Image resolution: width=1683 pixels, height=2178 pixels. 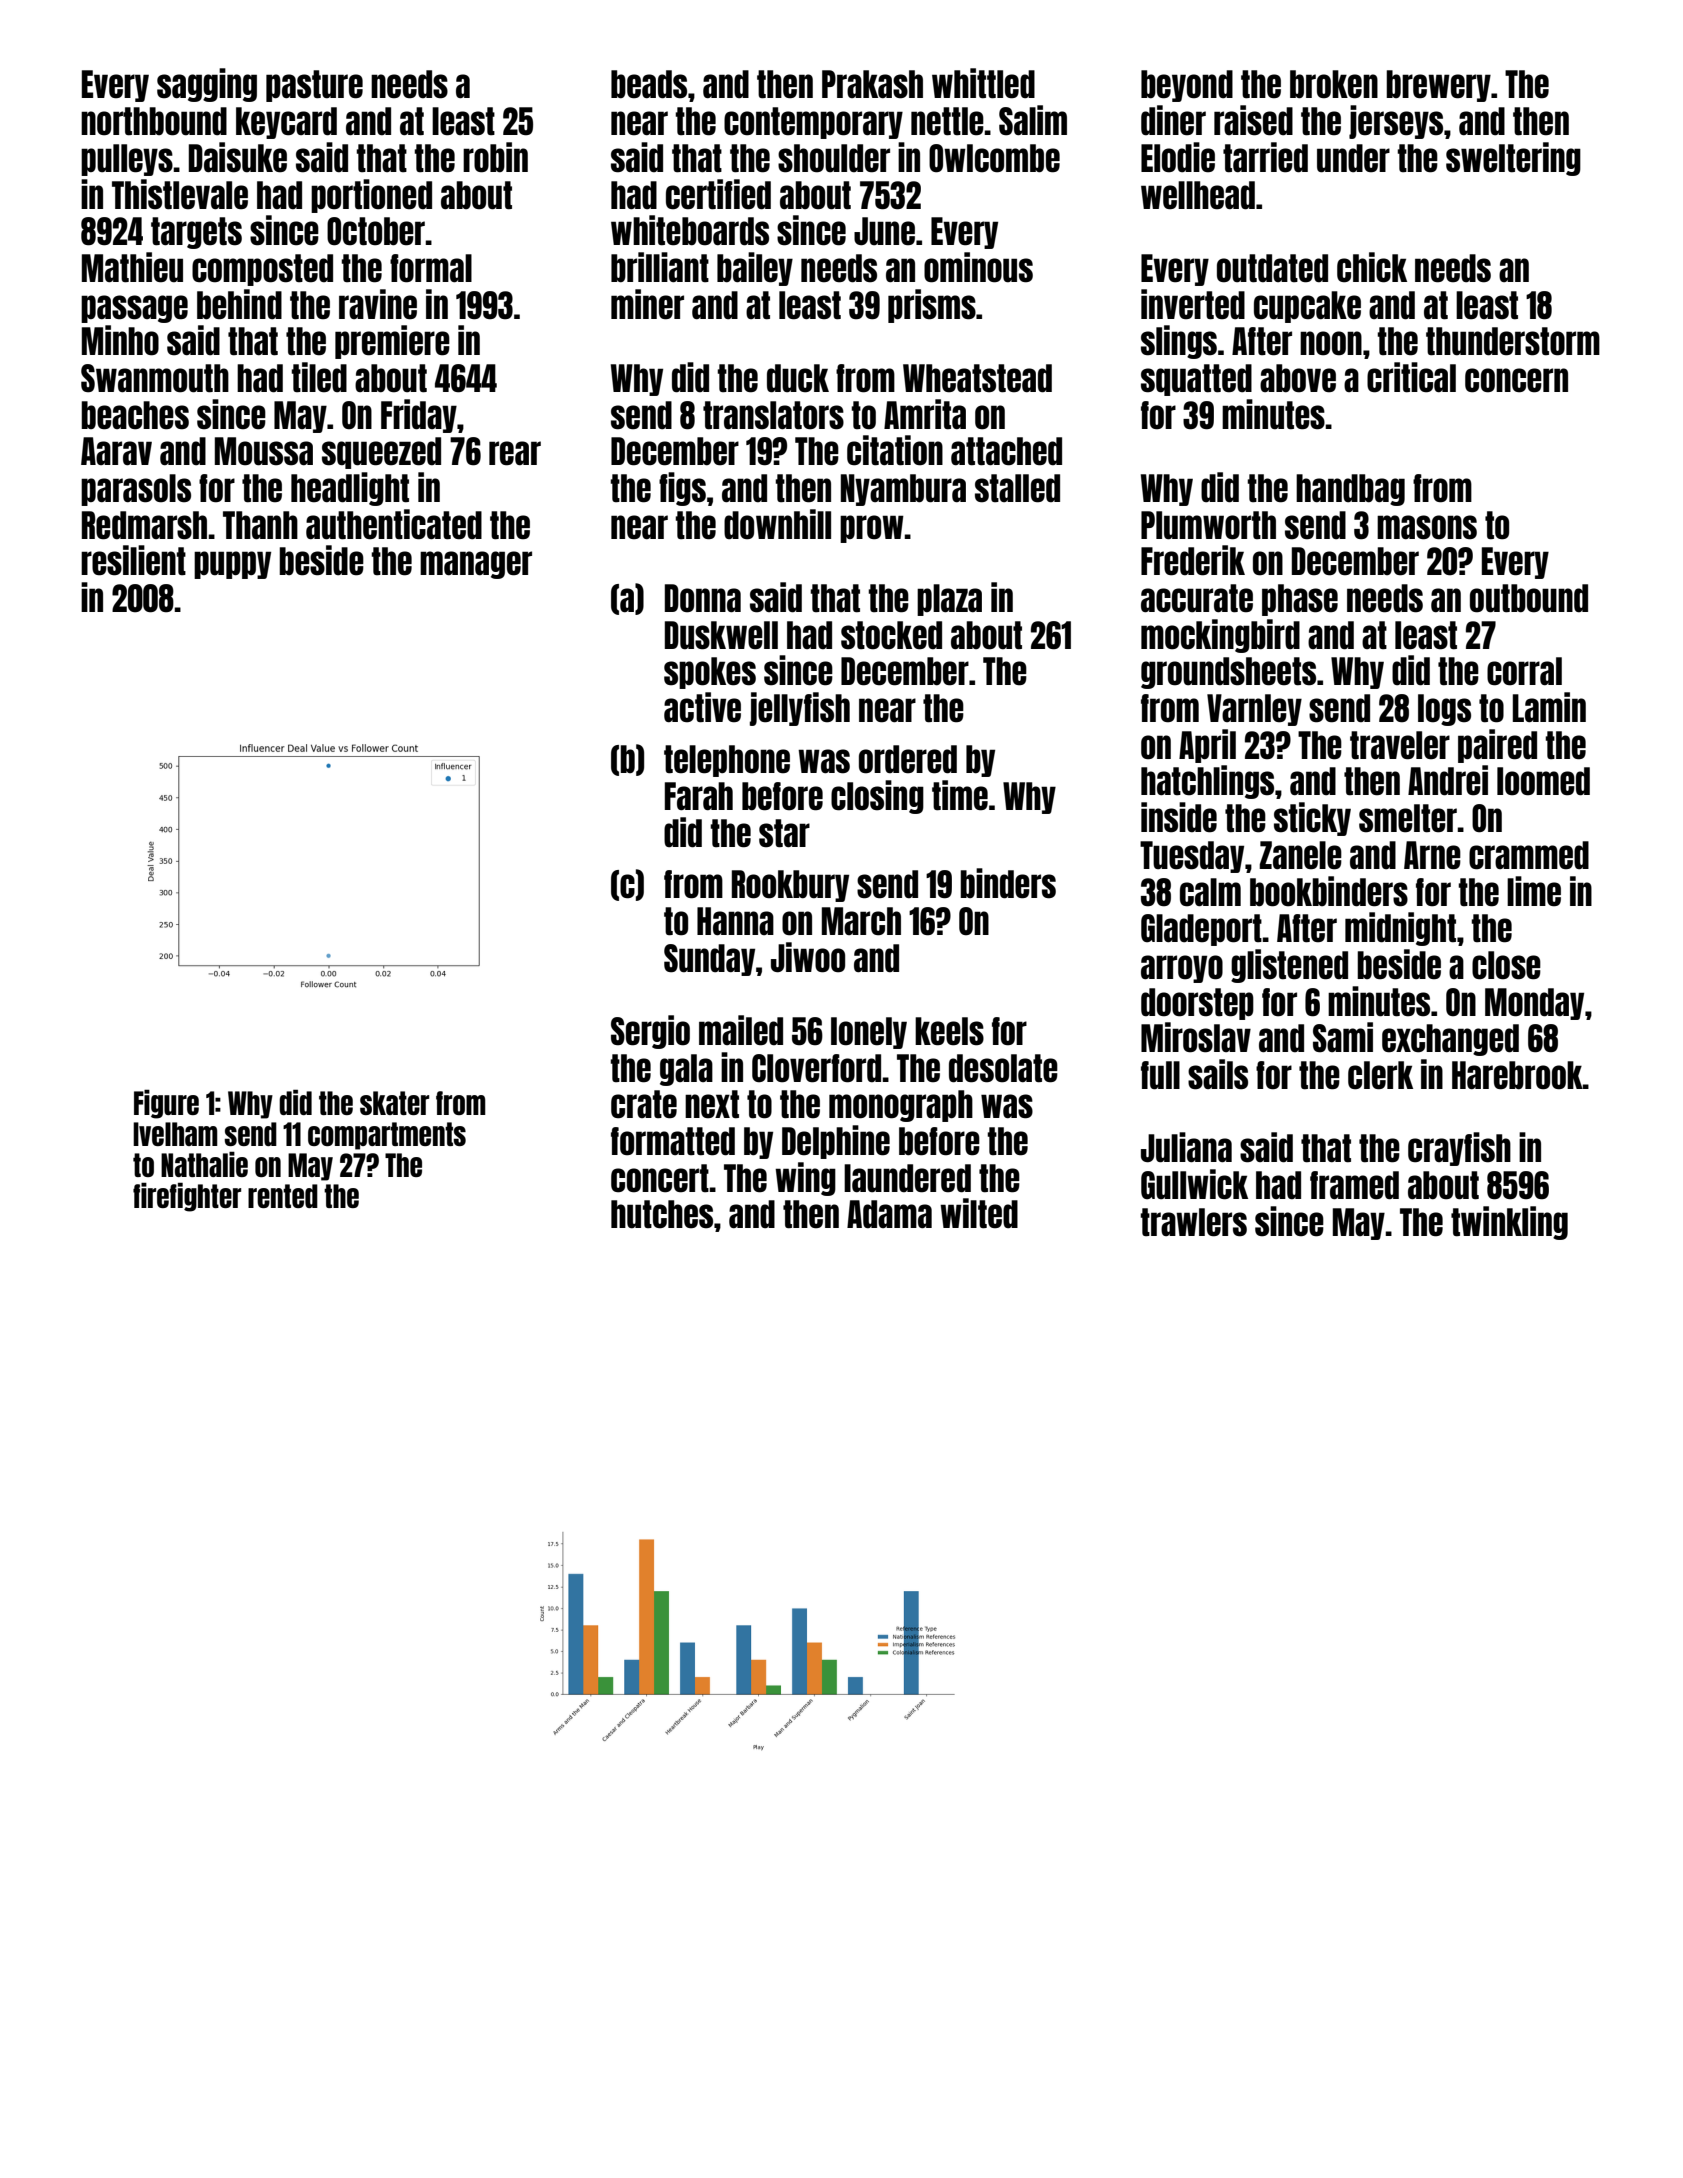 I want to click on resilient, so click(x=133, y=560).
